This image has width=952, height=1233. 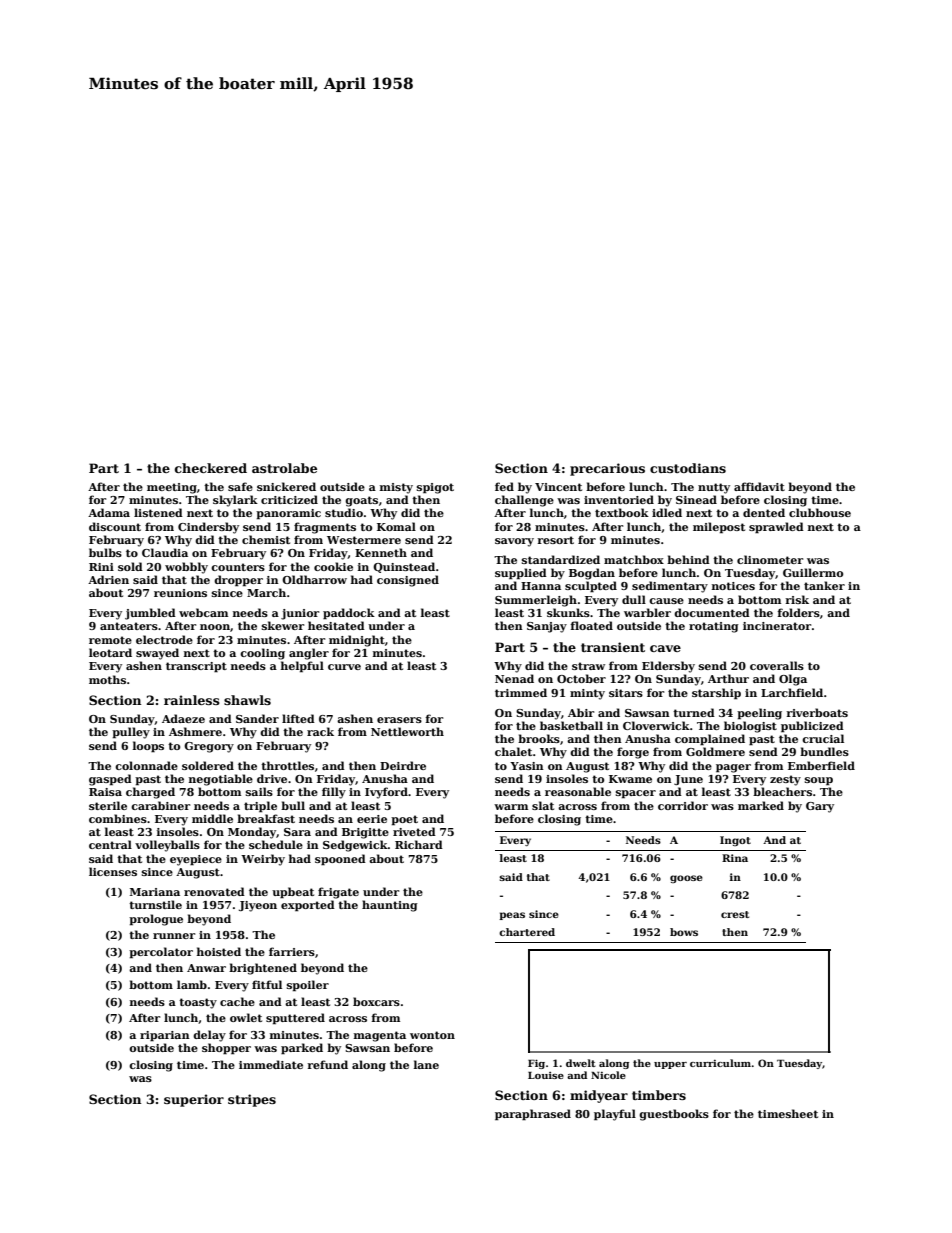 What do you see at coordinates (399, 720) in the image?
I see `erasers` at bounding box center [399, 720].
